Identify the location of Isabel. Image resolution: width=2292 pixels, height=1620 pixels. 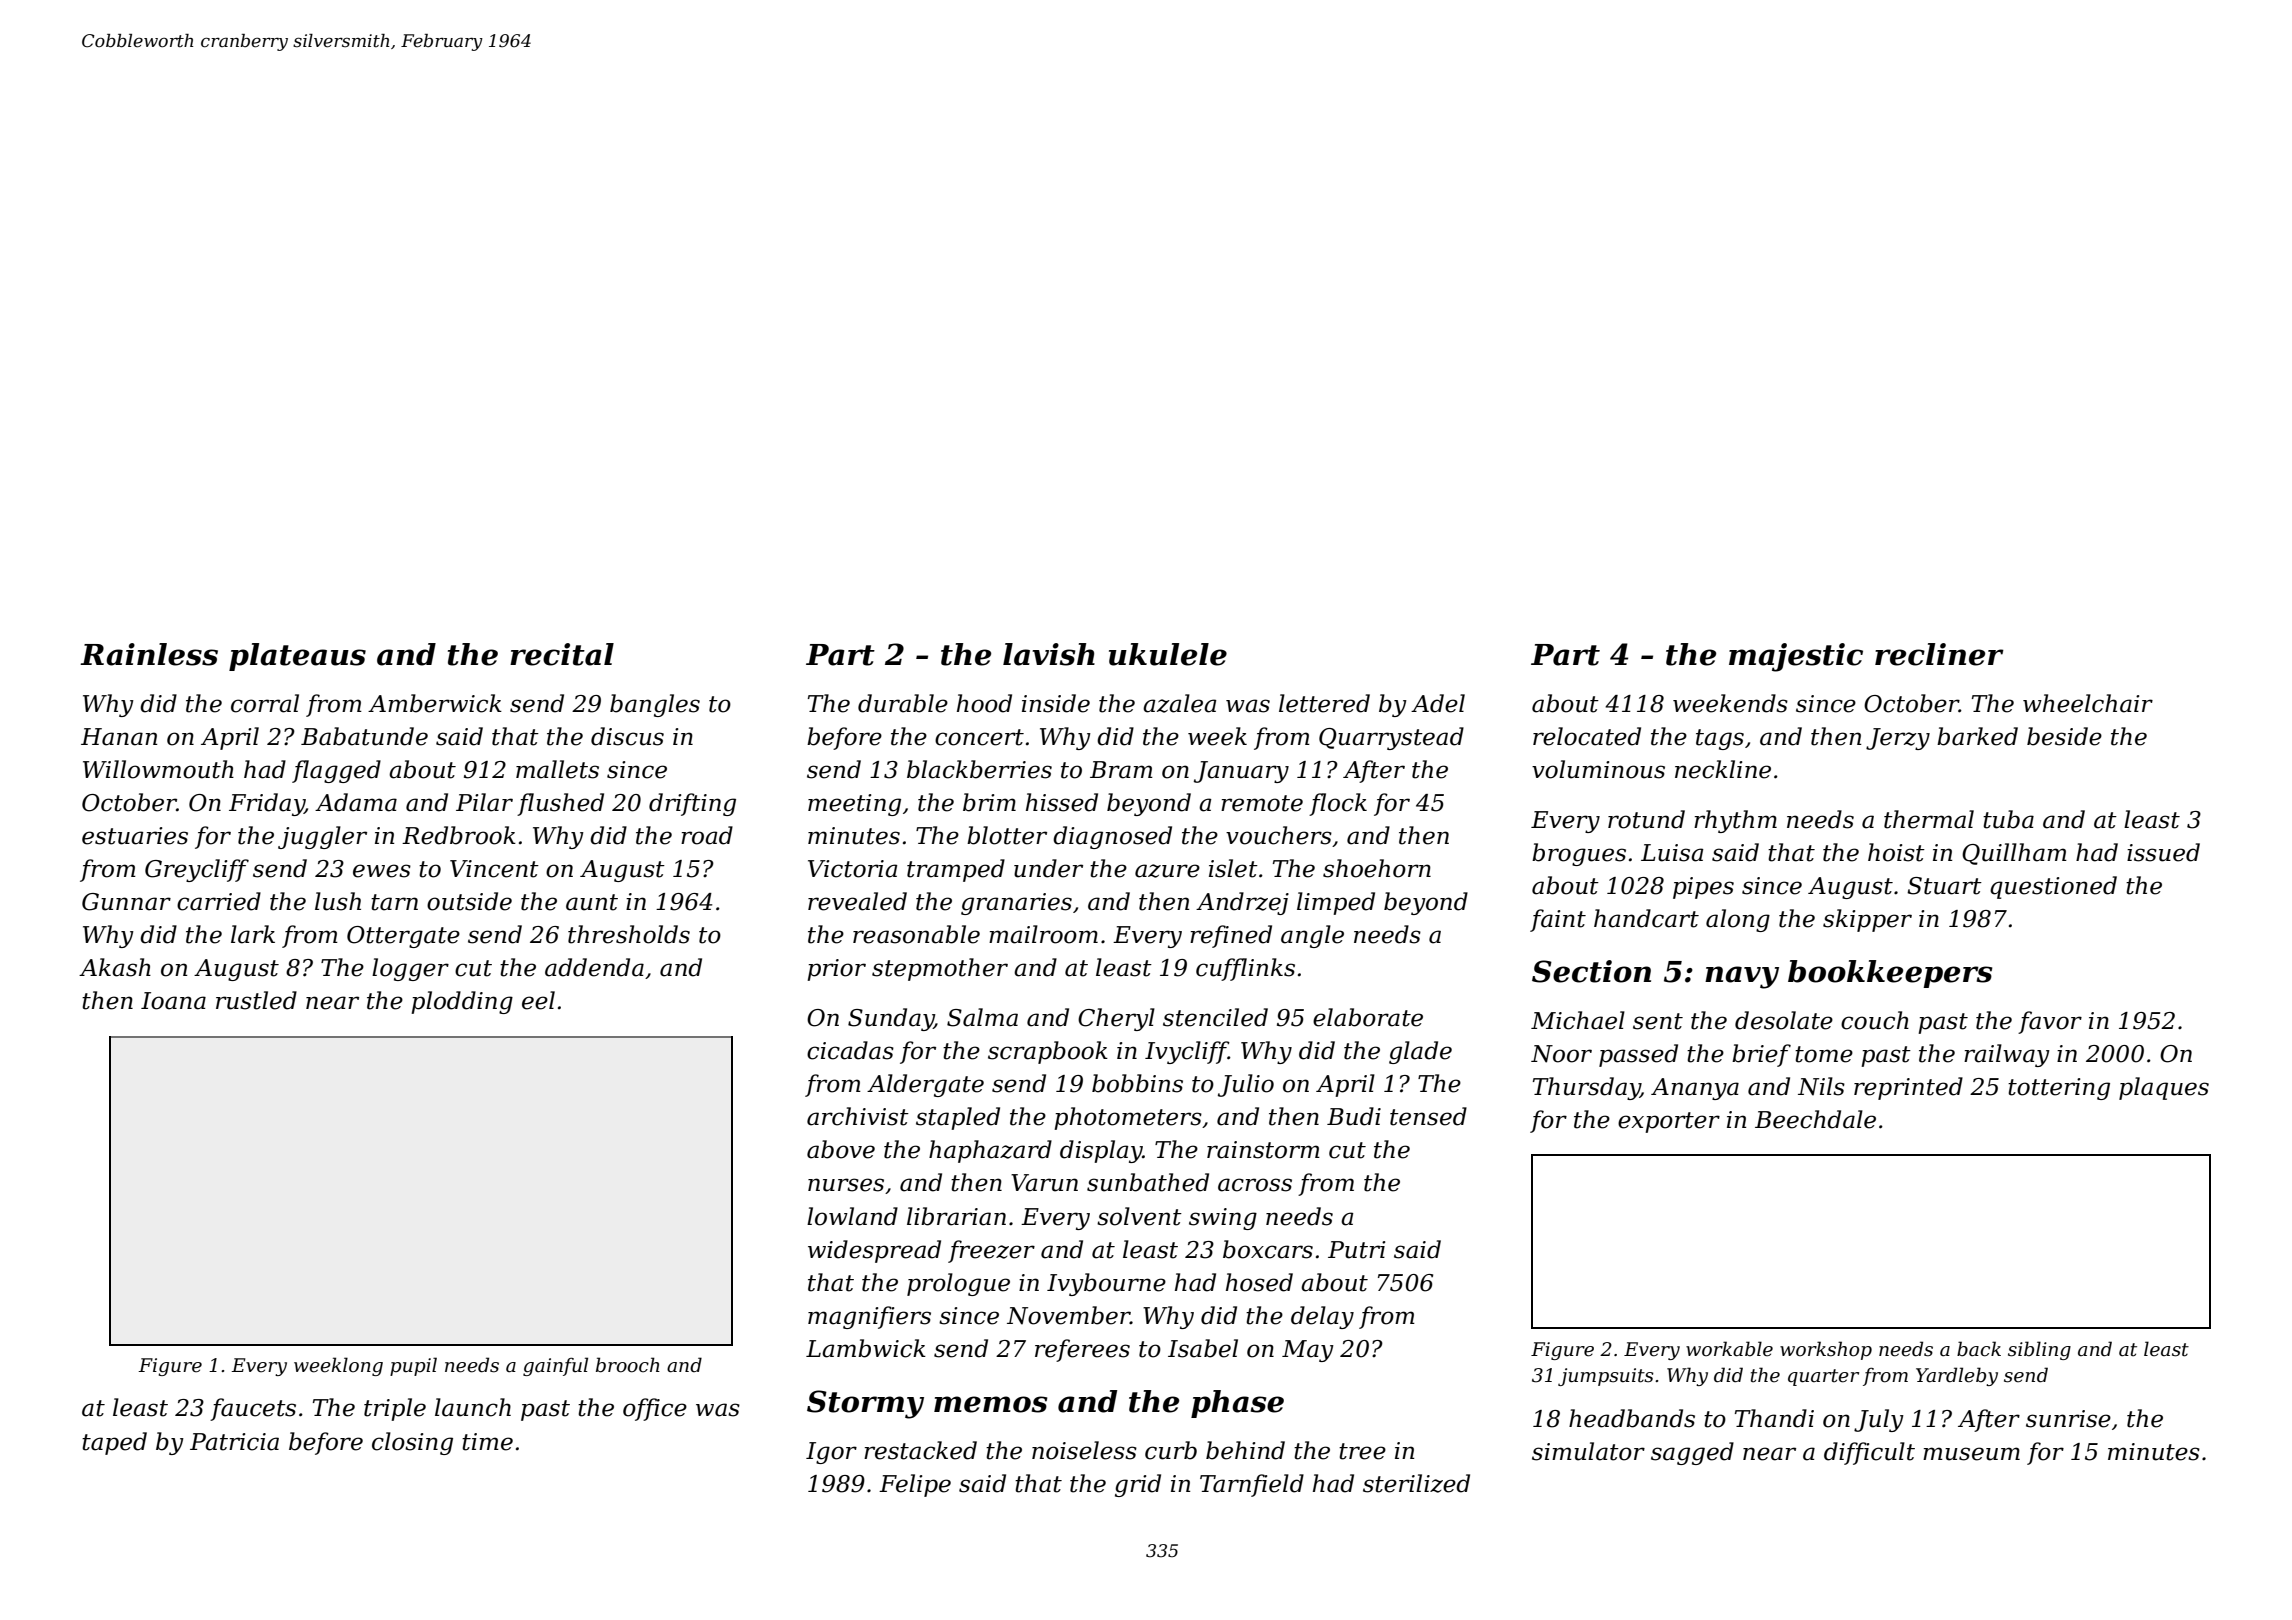
(1203, 1348).
